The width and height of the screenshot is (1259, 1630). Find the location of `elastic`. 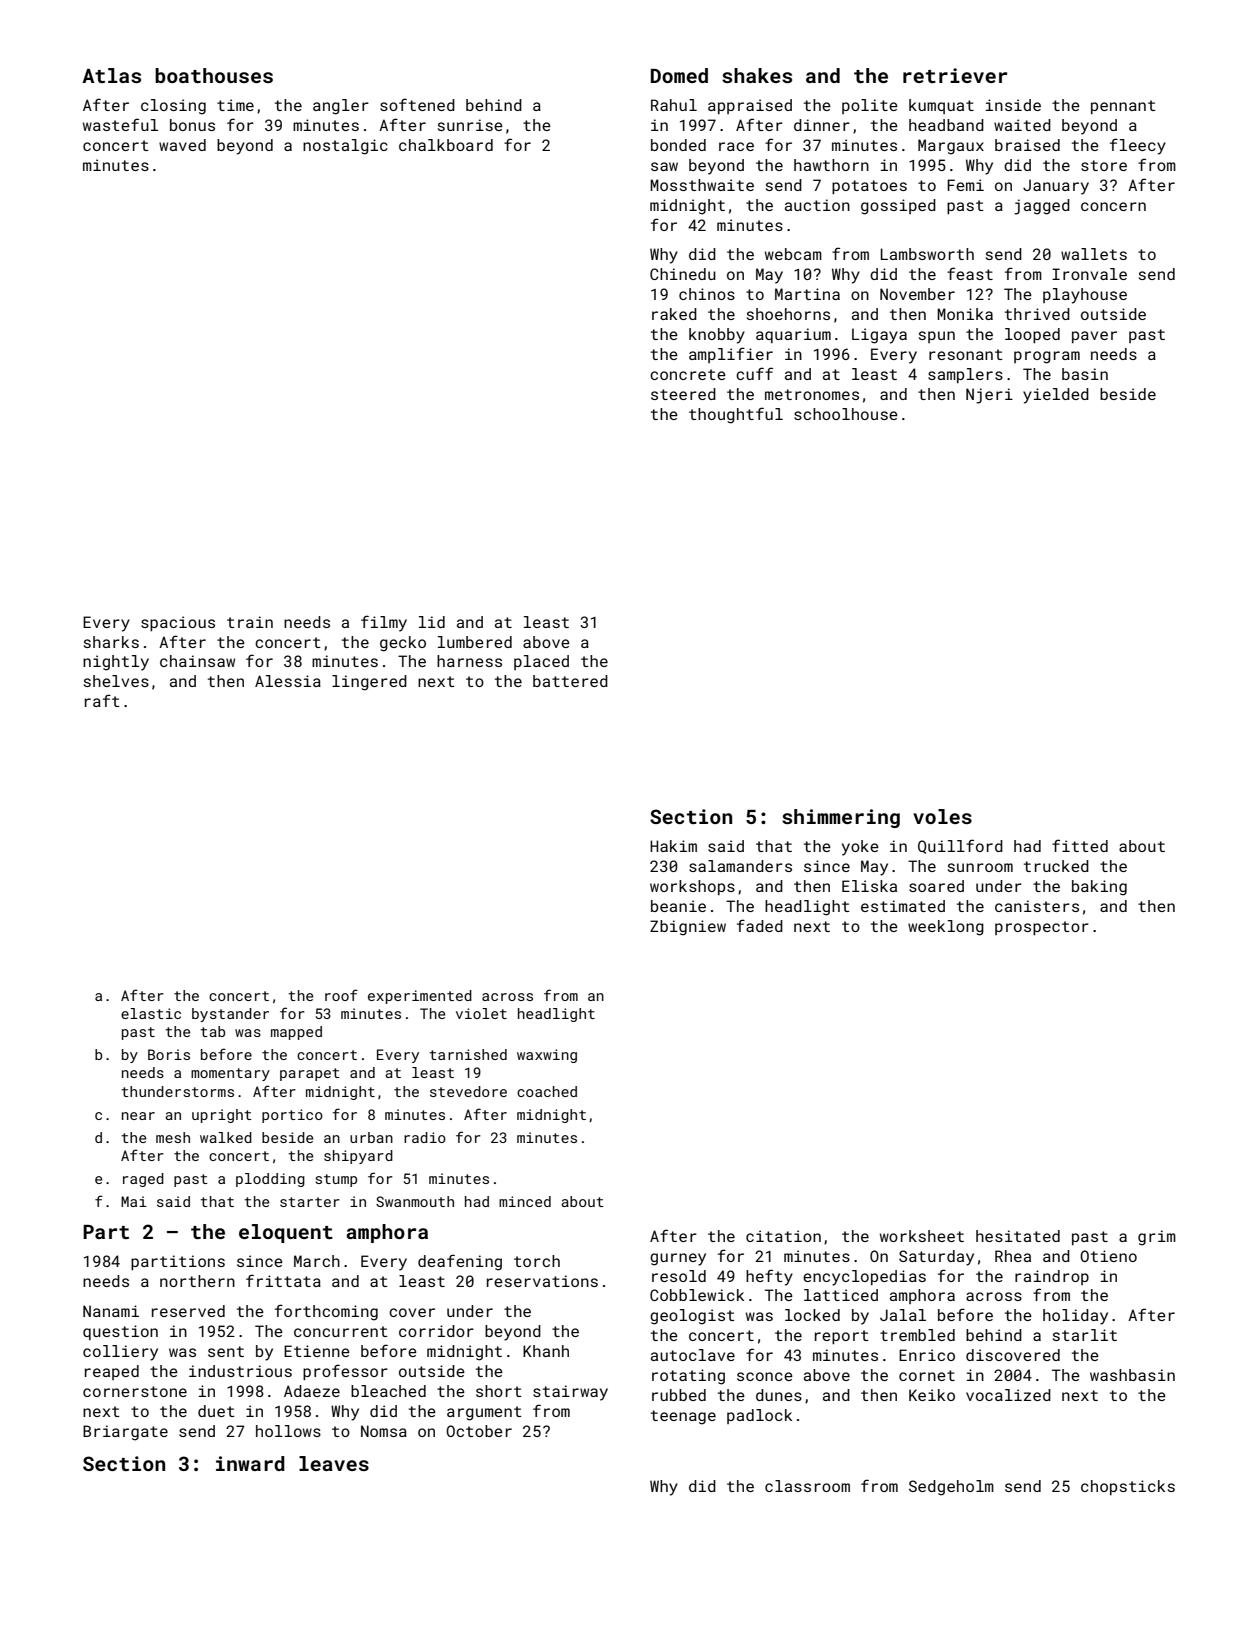

elastic is located at coordinates (151, 1013).
